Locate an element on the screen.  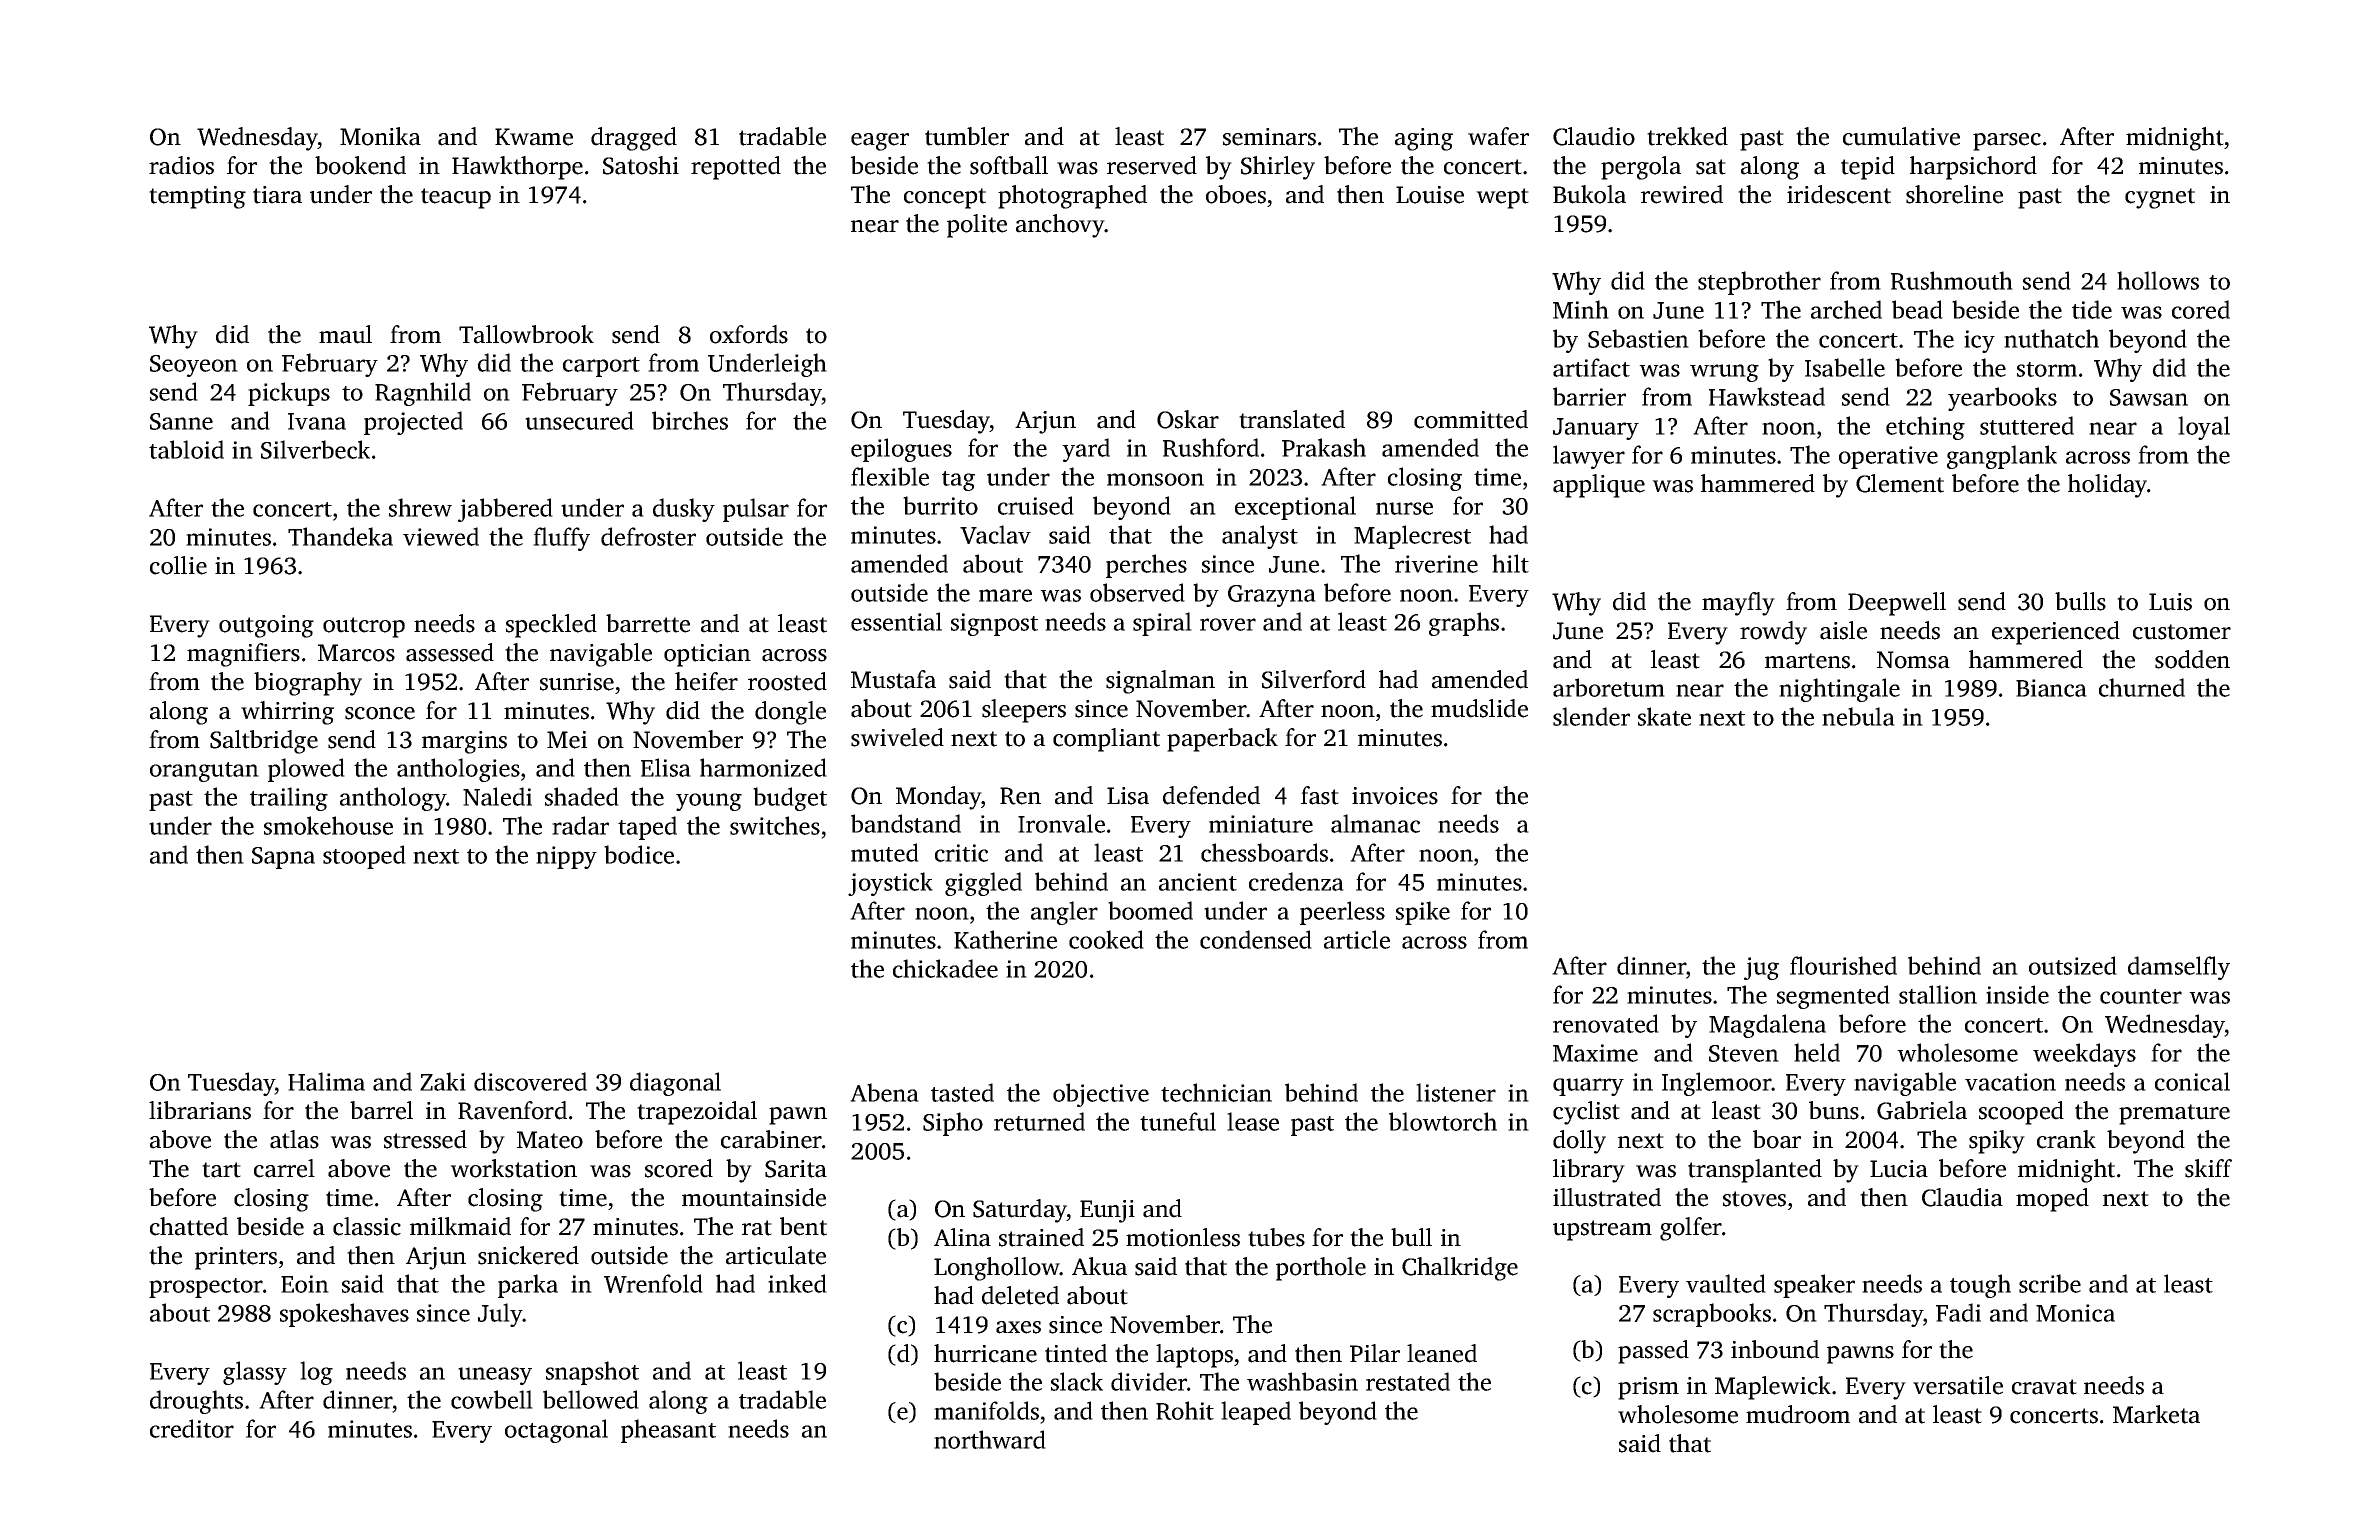
magnifiers is located at coordinates (243, 655).
